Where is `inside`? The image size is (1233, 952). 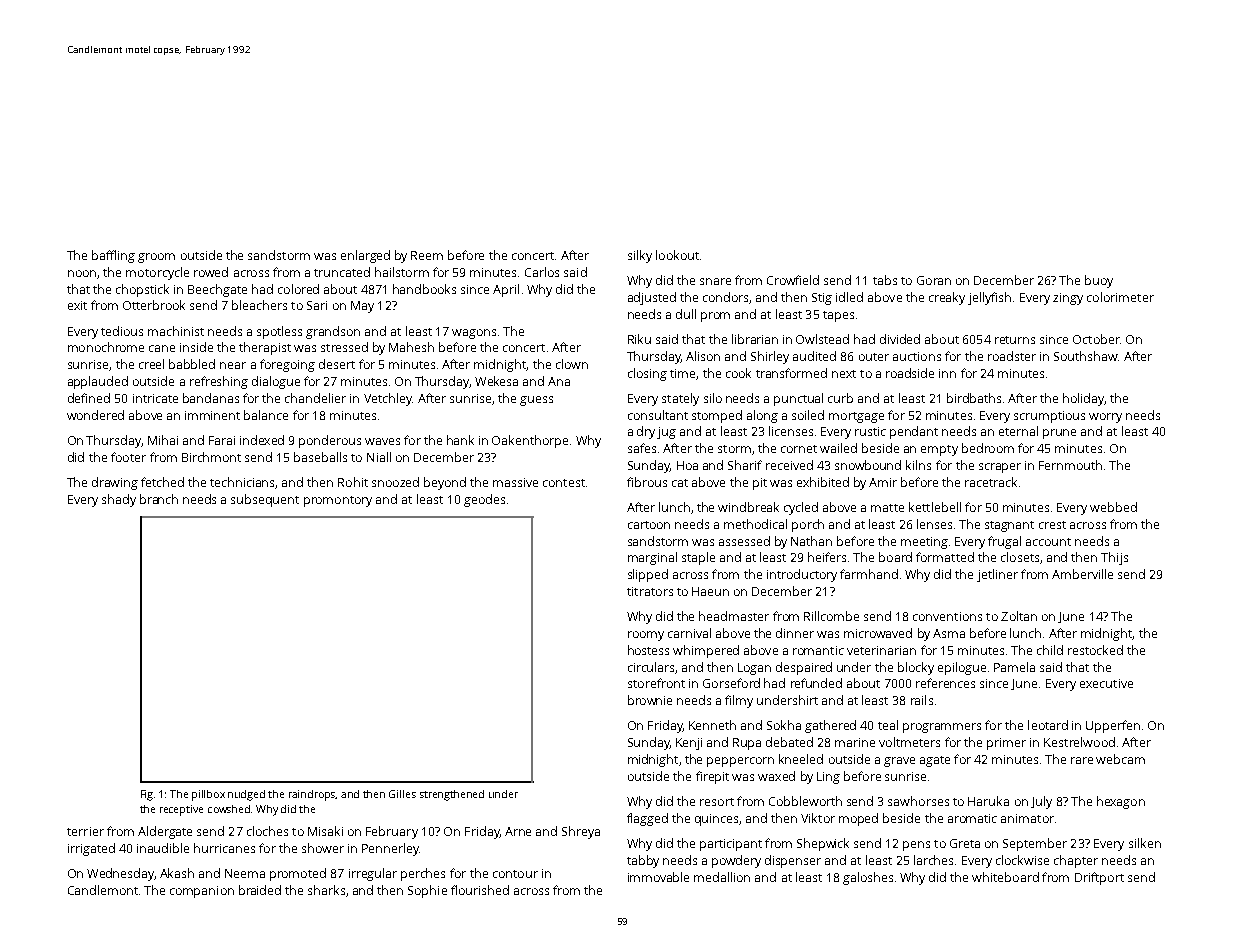 inside is located at coordinates (196, 347).
